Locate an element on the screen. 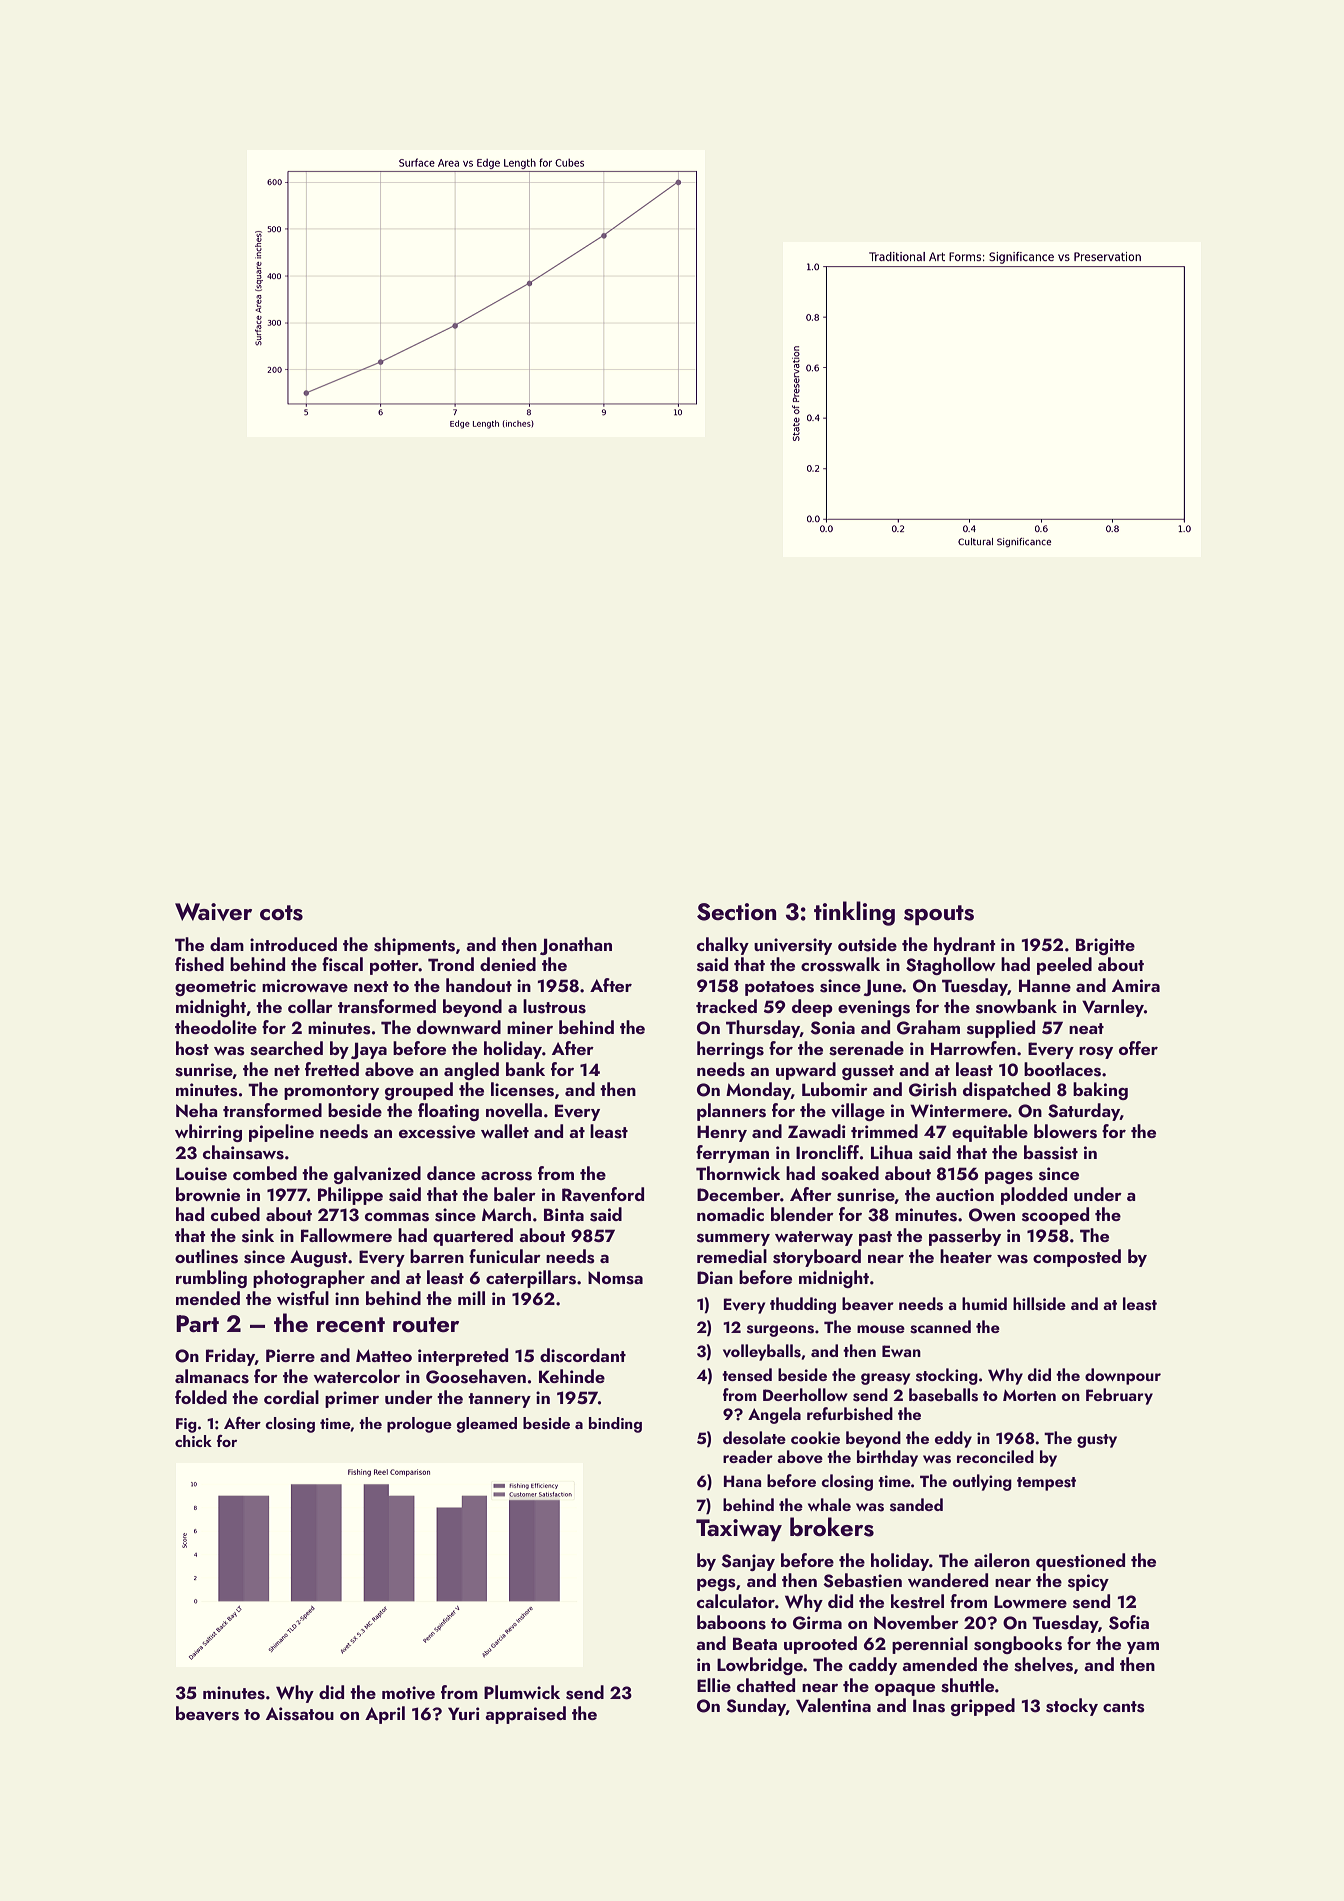 The width and height of the screenshot is (1344, 1901). excessive is located at coordinates (437, 1132).
